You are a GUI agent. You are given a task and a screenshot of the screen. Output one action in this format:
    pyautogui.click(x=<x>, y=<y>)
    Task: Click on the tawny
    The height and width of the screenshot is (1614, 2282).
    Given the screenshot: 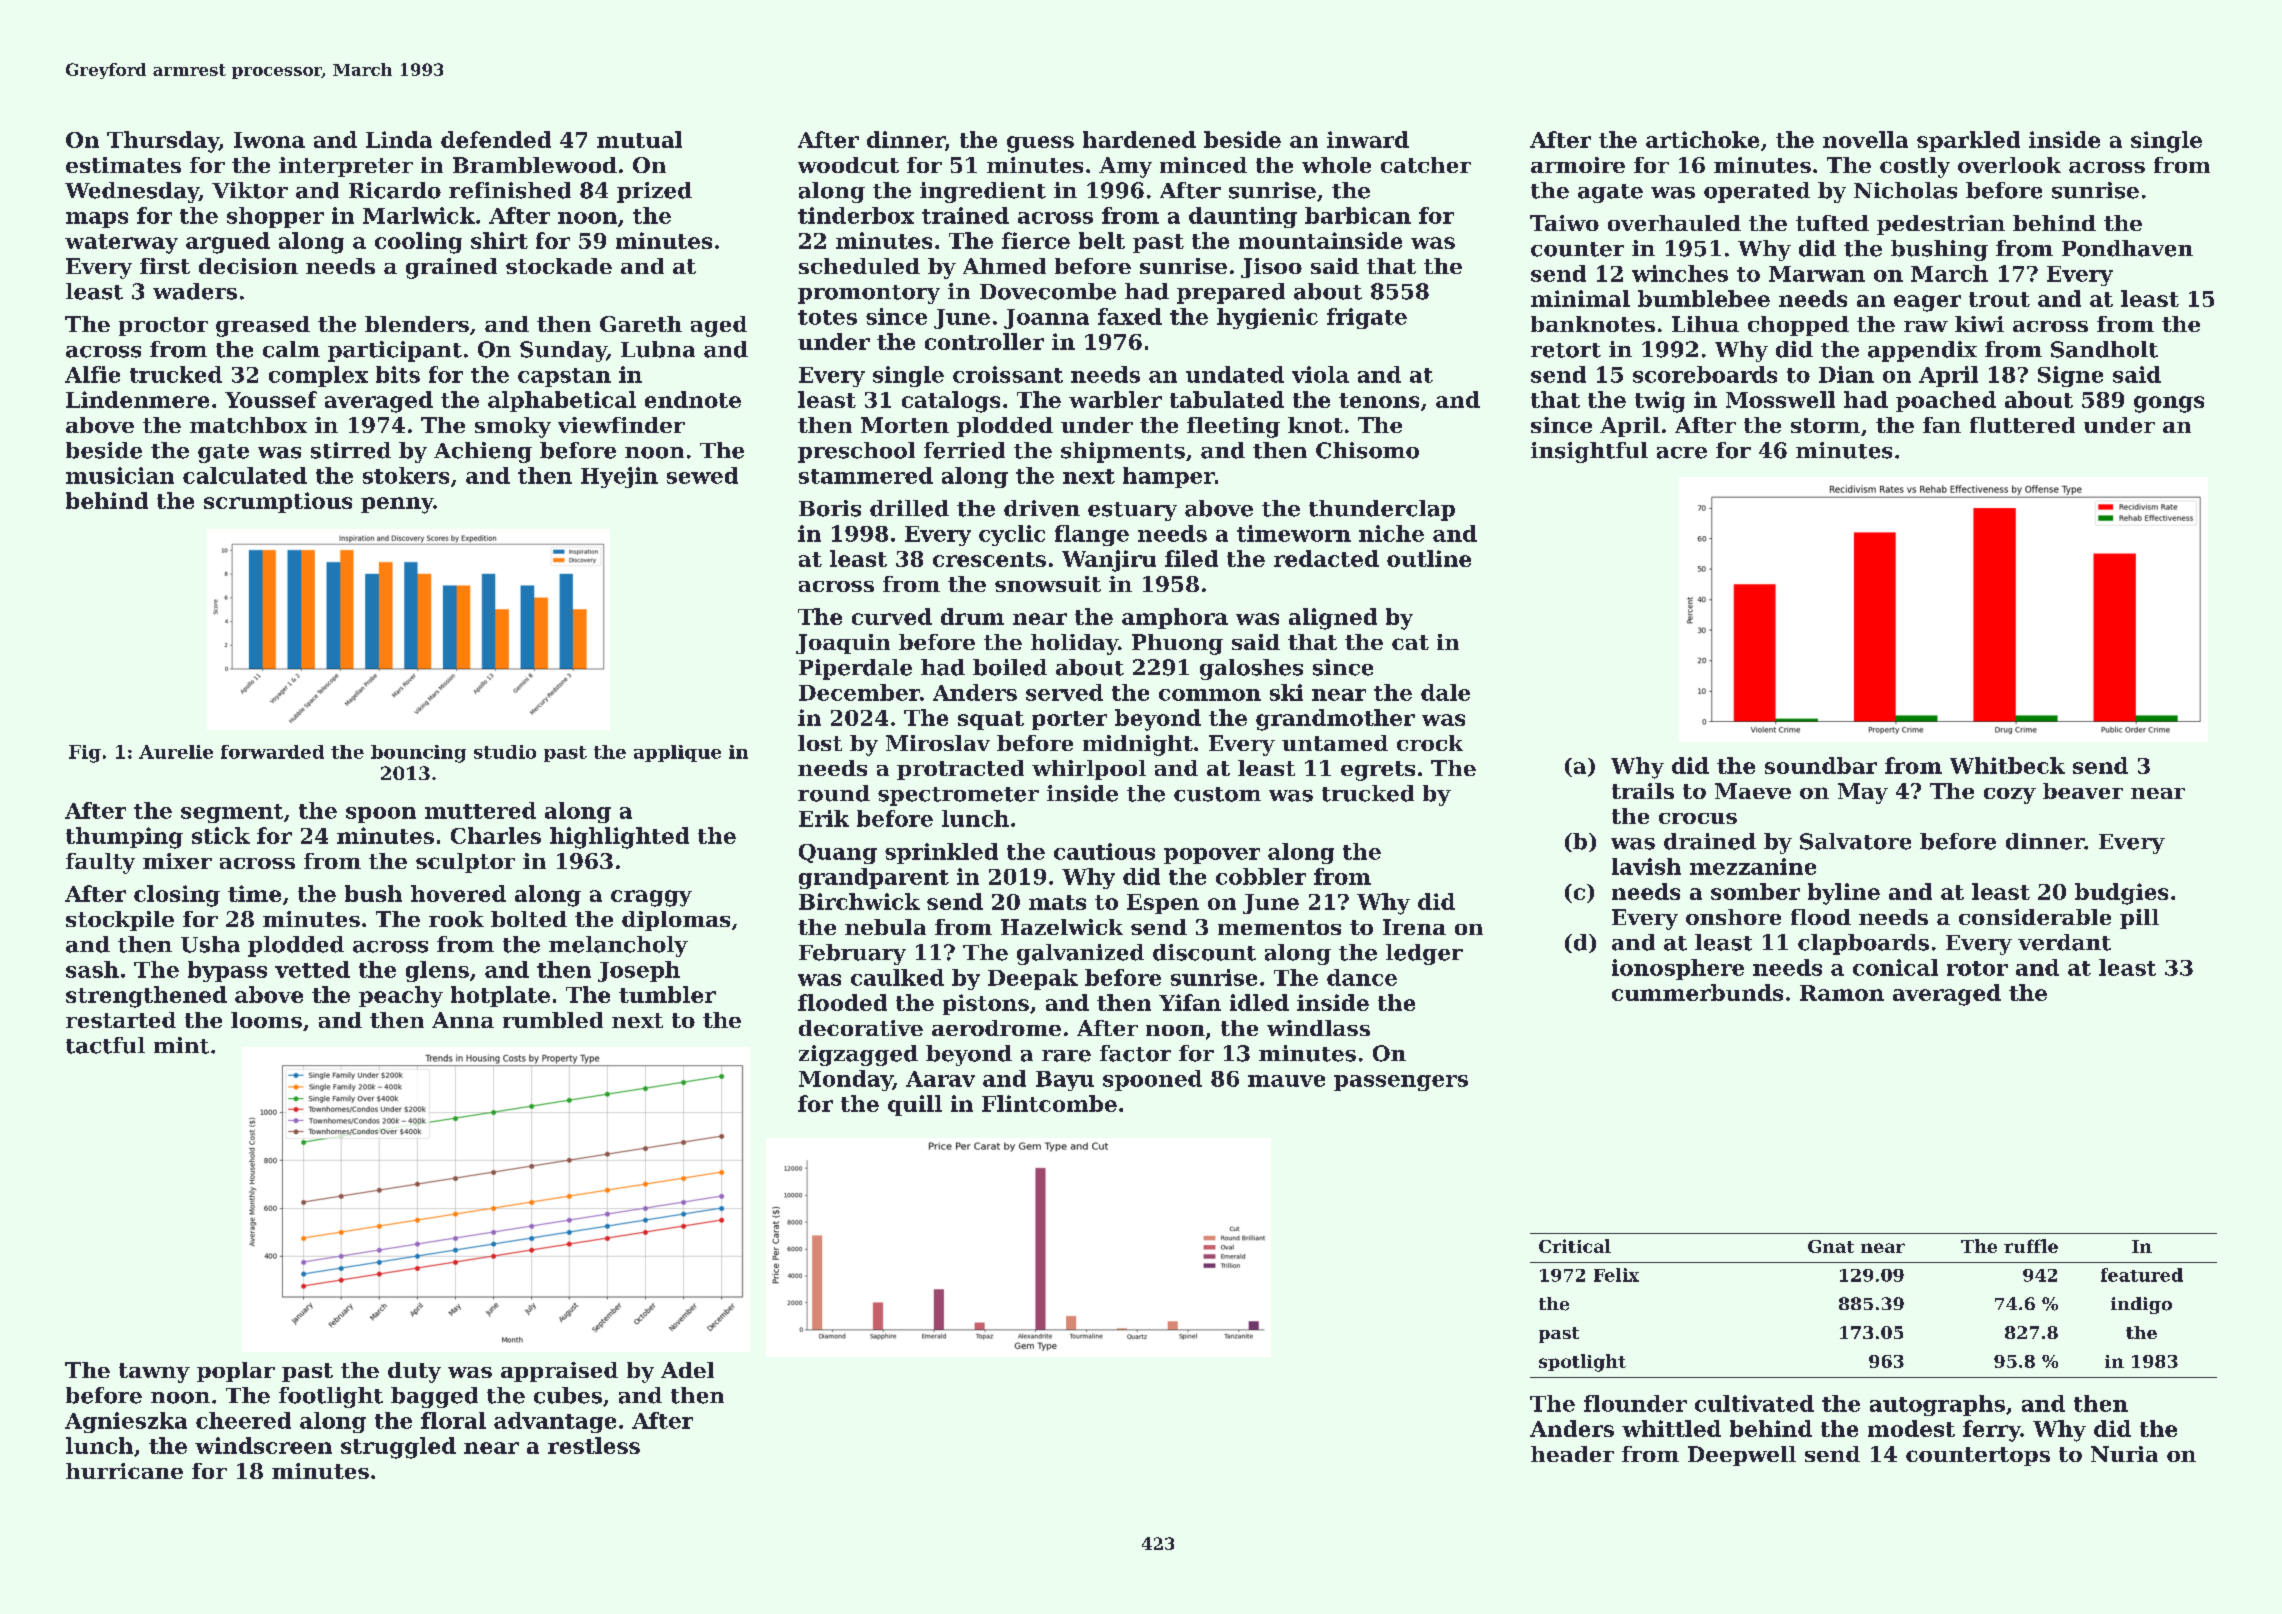 What is the action you would take?
    pyautogui.click(x=154, y=1373)
